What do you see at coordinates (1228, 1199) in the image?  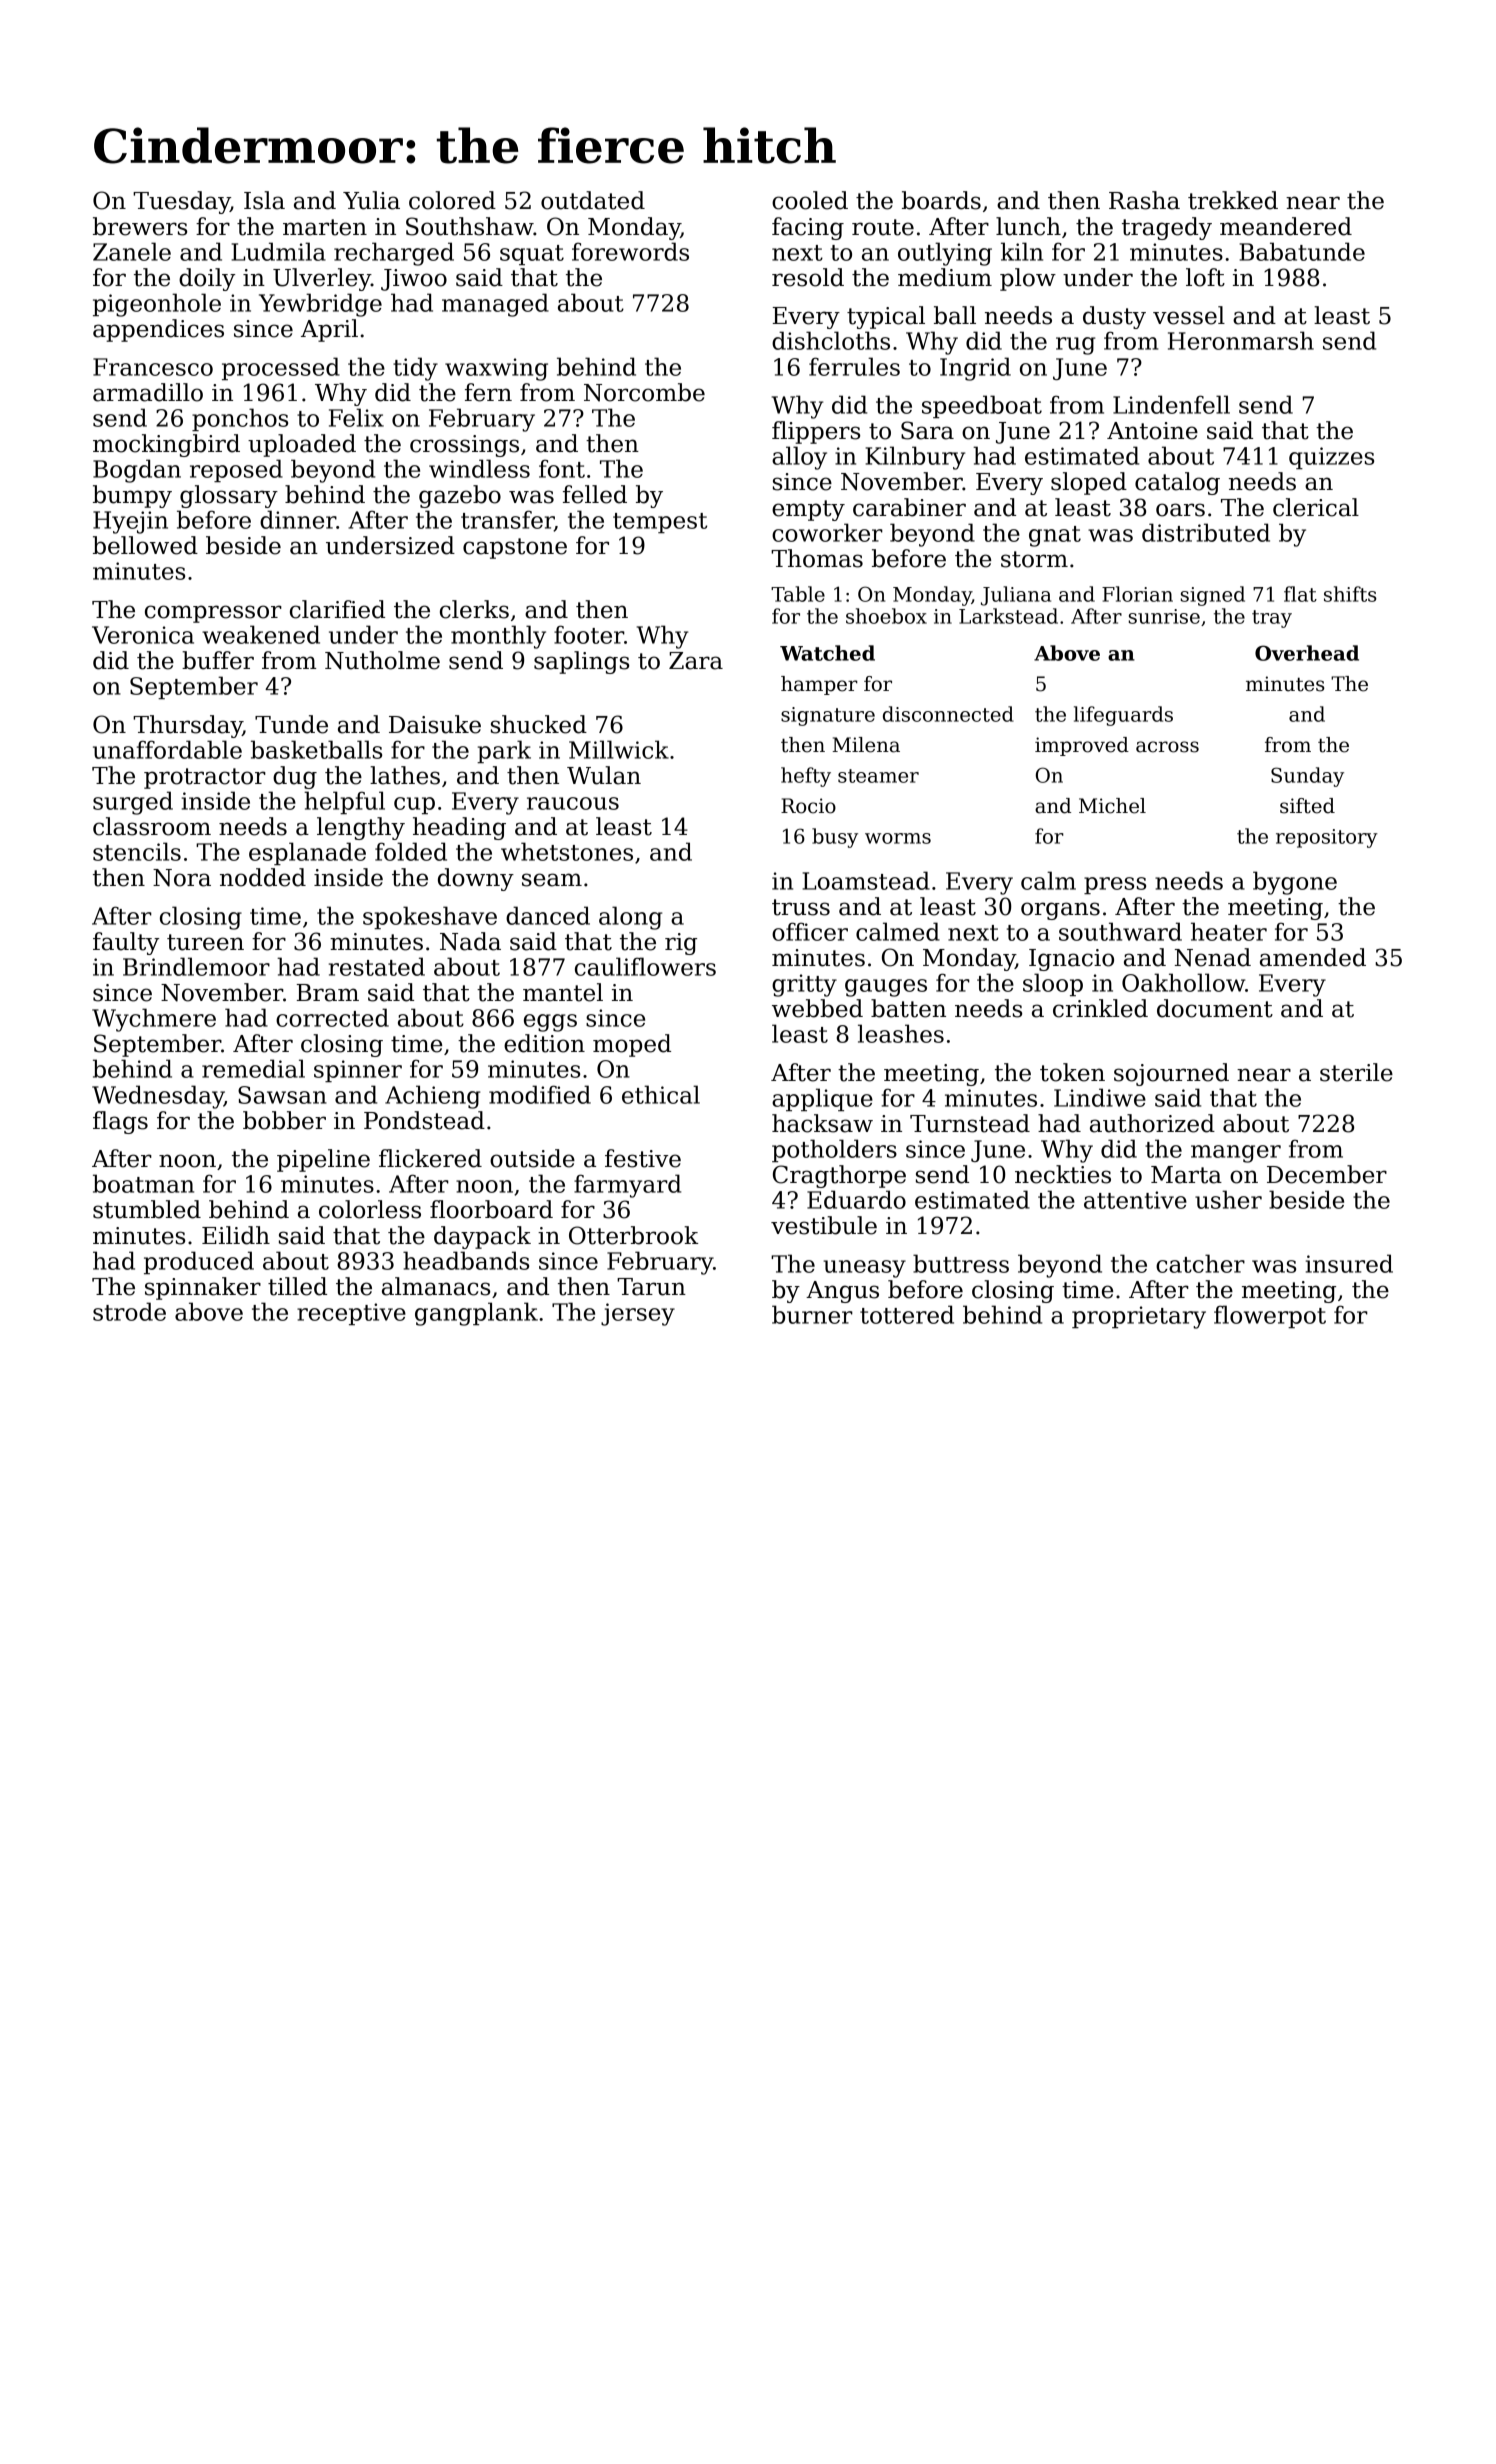 I see `usher` at bounding box center [1228, 1199].
